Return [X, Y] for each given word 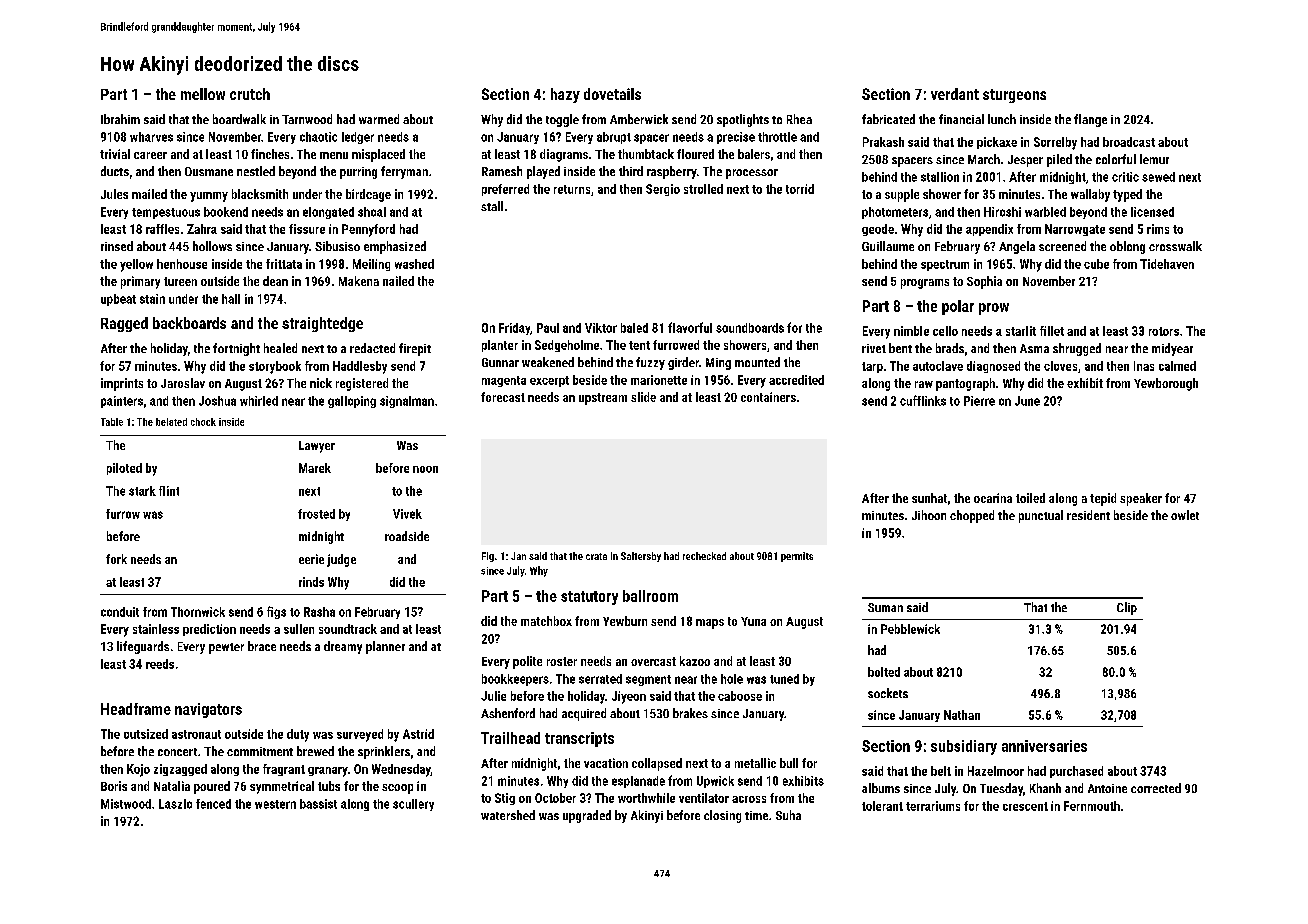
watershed [508, 815]
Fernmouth [1092, 806]
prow [994, 309]
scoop [397, 789]
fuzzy [650, 363]
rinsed [117, 246]
